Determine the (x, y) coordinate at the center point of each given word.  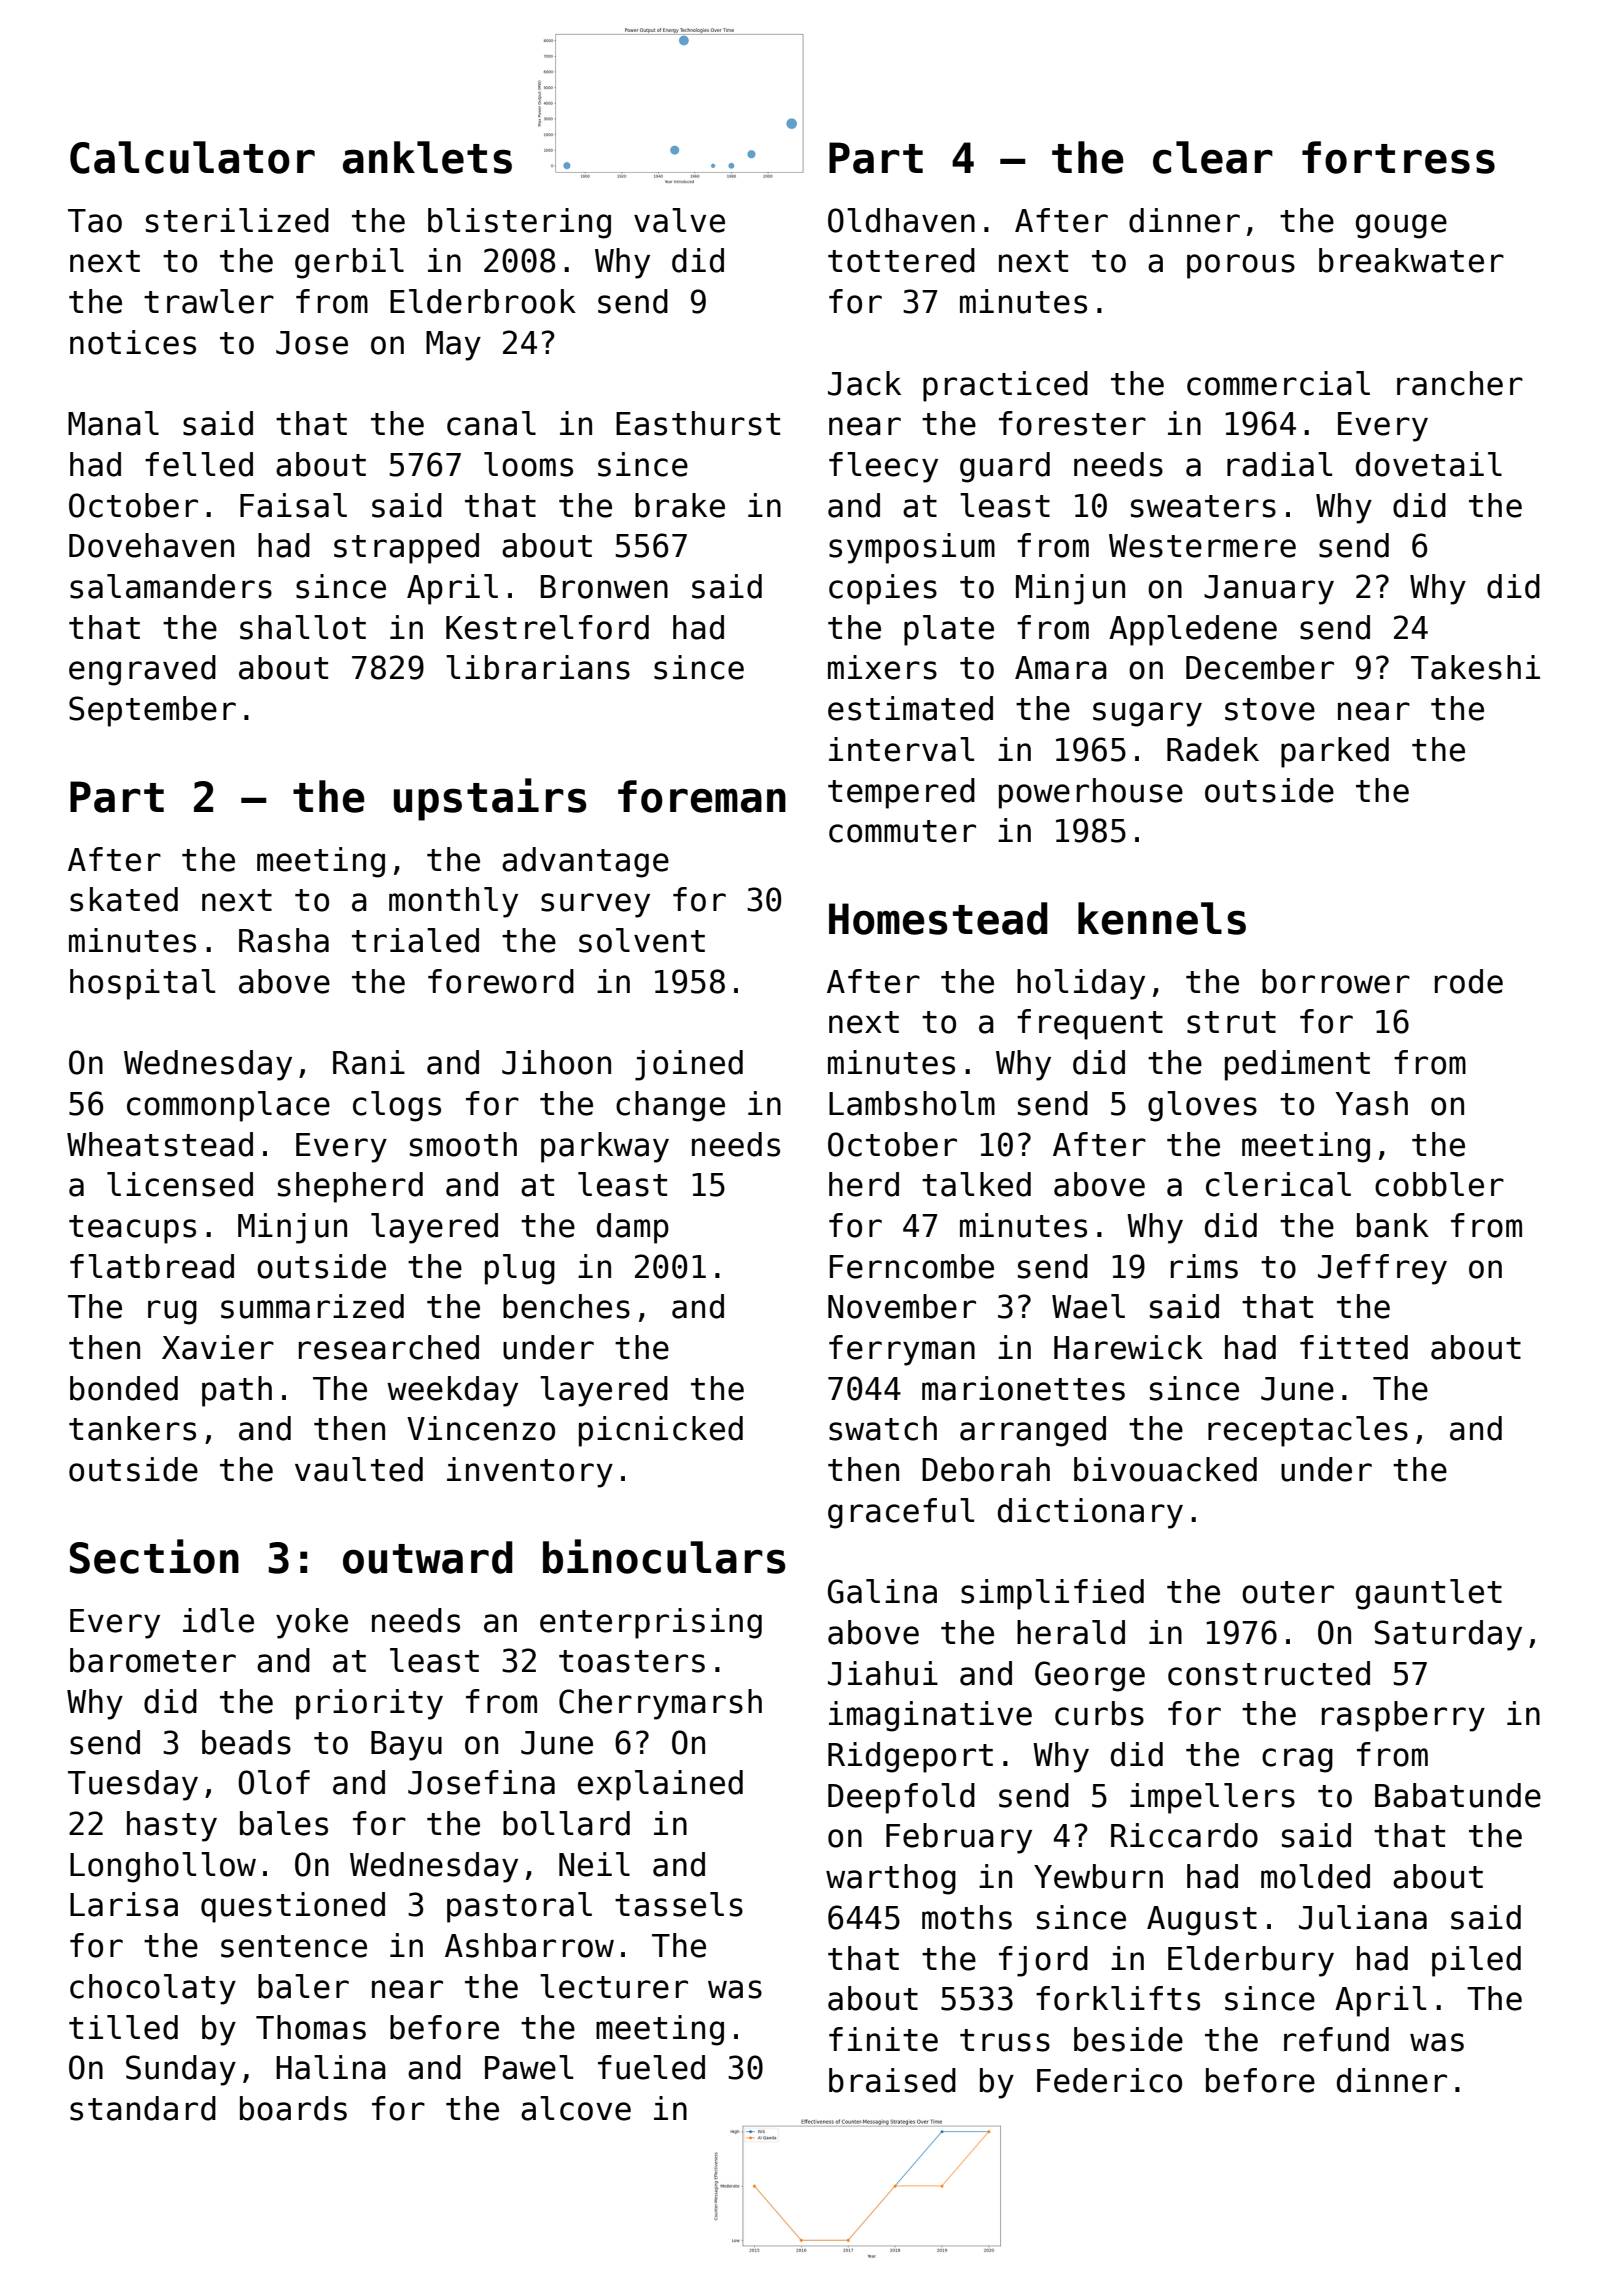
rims (1204, 1266)
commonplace (228, 1106)
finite (883, 2039)
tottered (901, 260)
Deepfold (901, 1798)
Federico (1109, 2080)
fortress (1398, 157)
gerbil (349, 263)
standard (143, 2108)
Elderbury (1251, 1961)
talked (976, 1184)
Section (154, 1556)
